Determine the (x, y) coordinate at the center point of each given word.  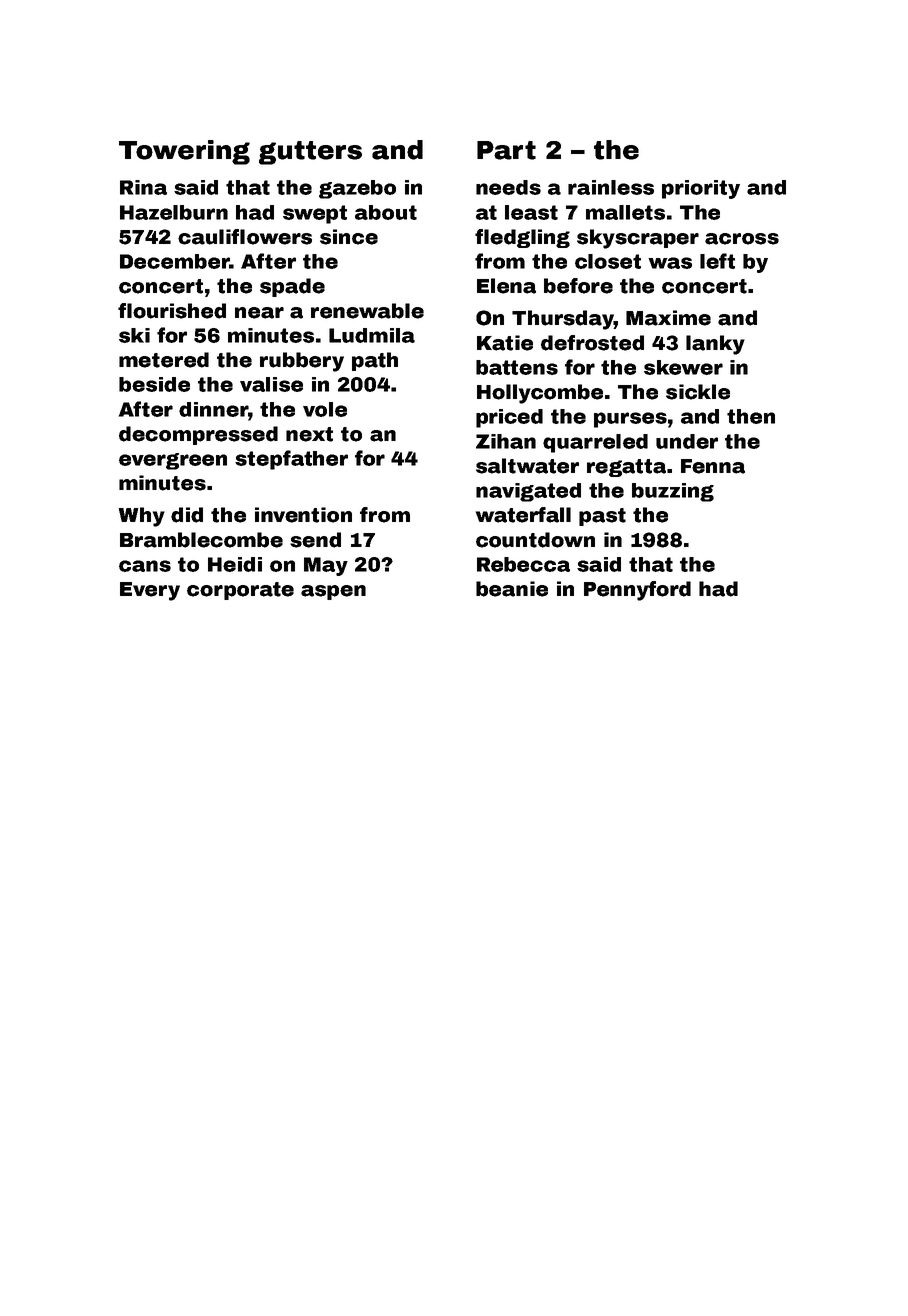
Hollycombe (540, 394)
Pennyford (637, 591)
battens (517, 367)
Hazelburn (174, 212)
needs (508, 187)
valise (271, 384)
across (742, 239)
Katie (505, 343)
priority (701, 189)
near (259, 313)
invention (303, 515)
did (187, 515)
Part (506, 150)
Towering (184, 152)
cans (145, 566)
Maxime (668, 318)
